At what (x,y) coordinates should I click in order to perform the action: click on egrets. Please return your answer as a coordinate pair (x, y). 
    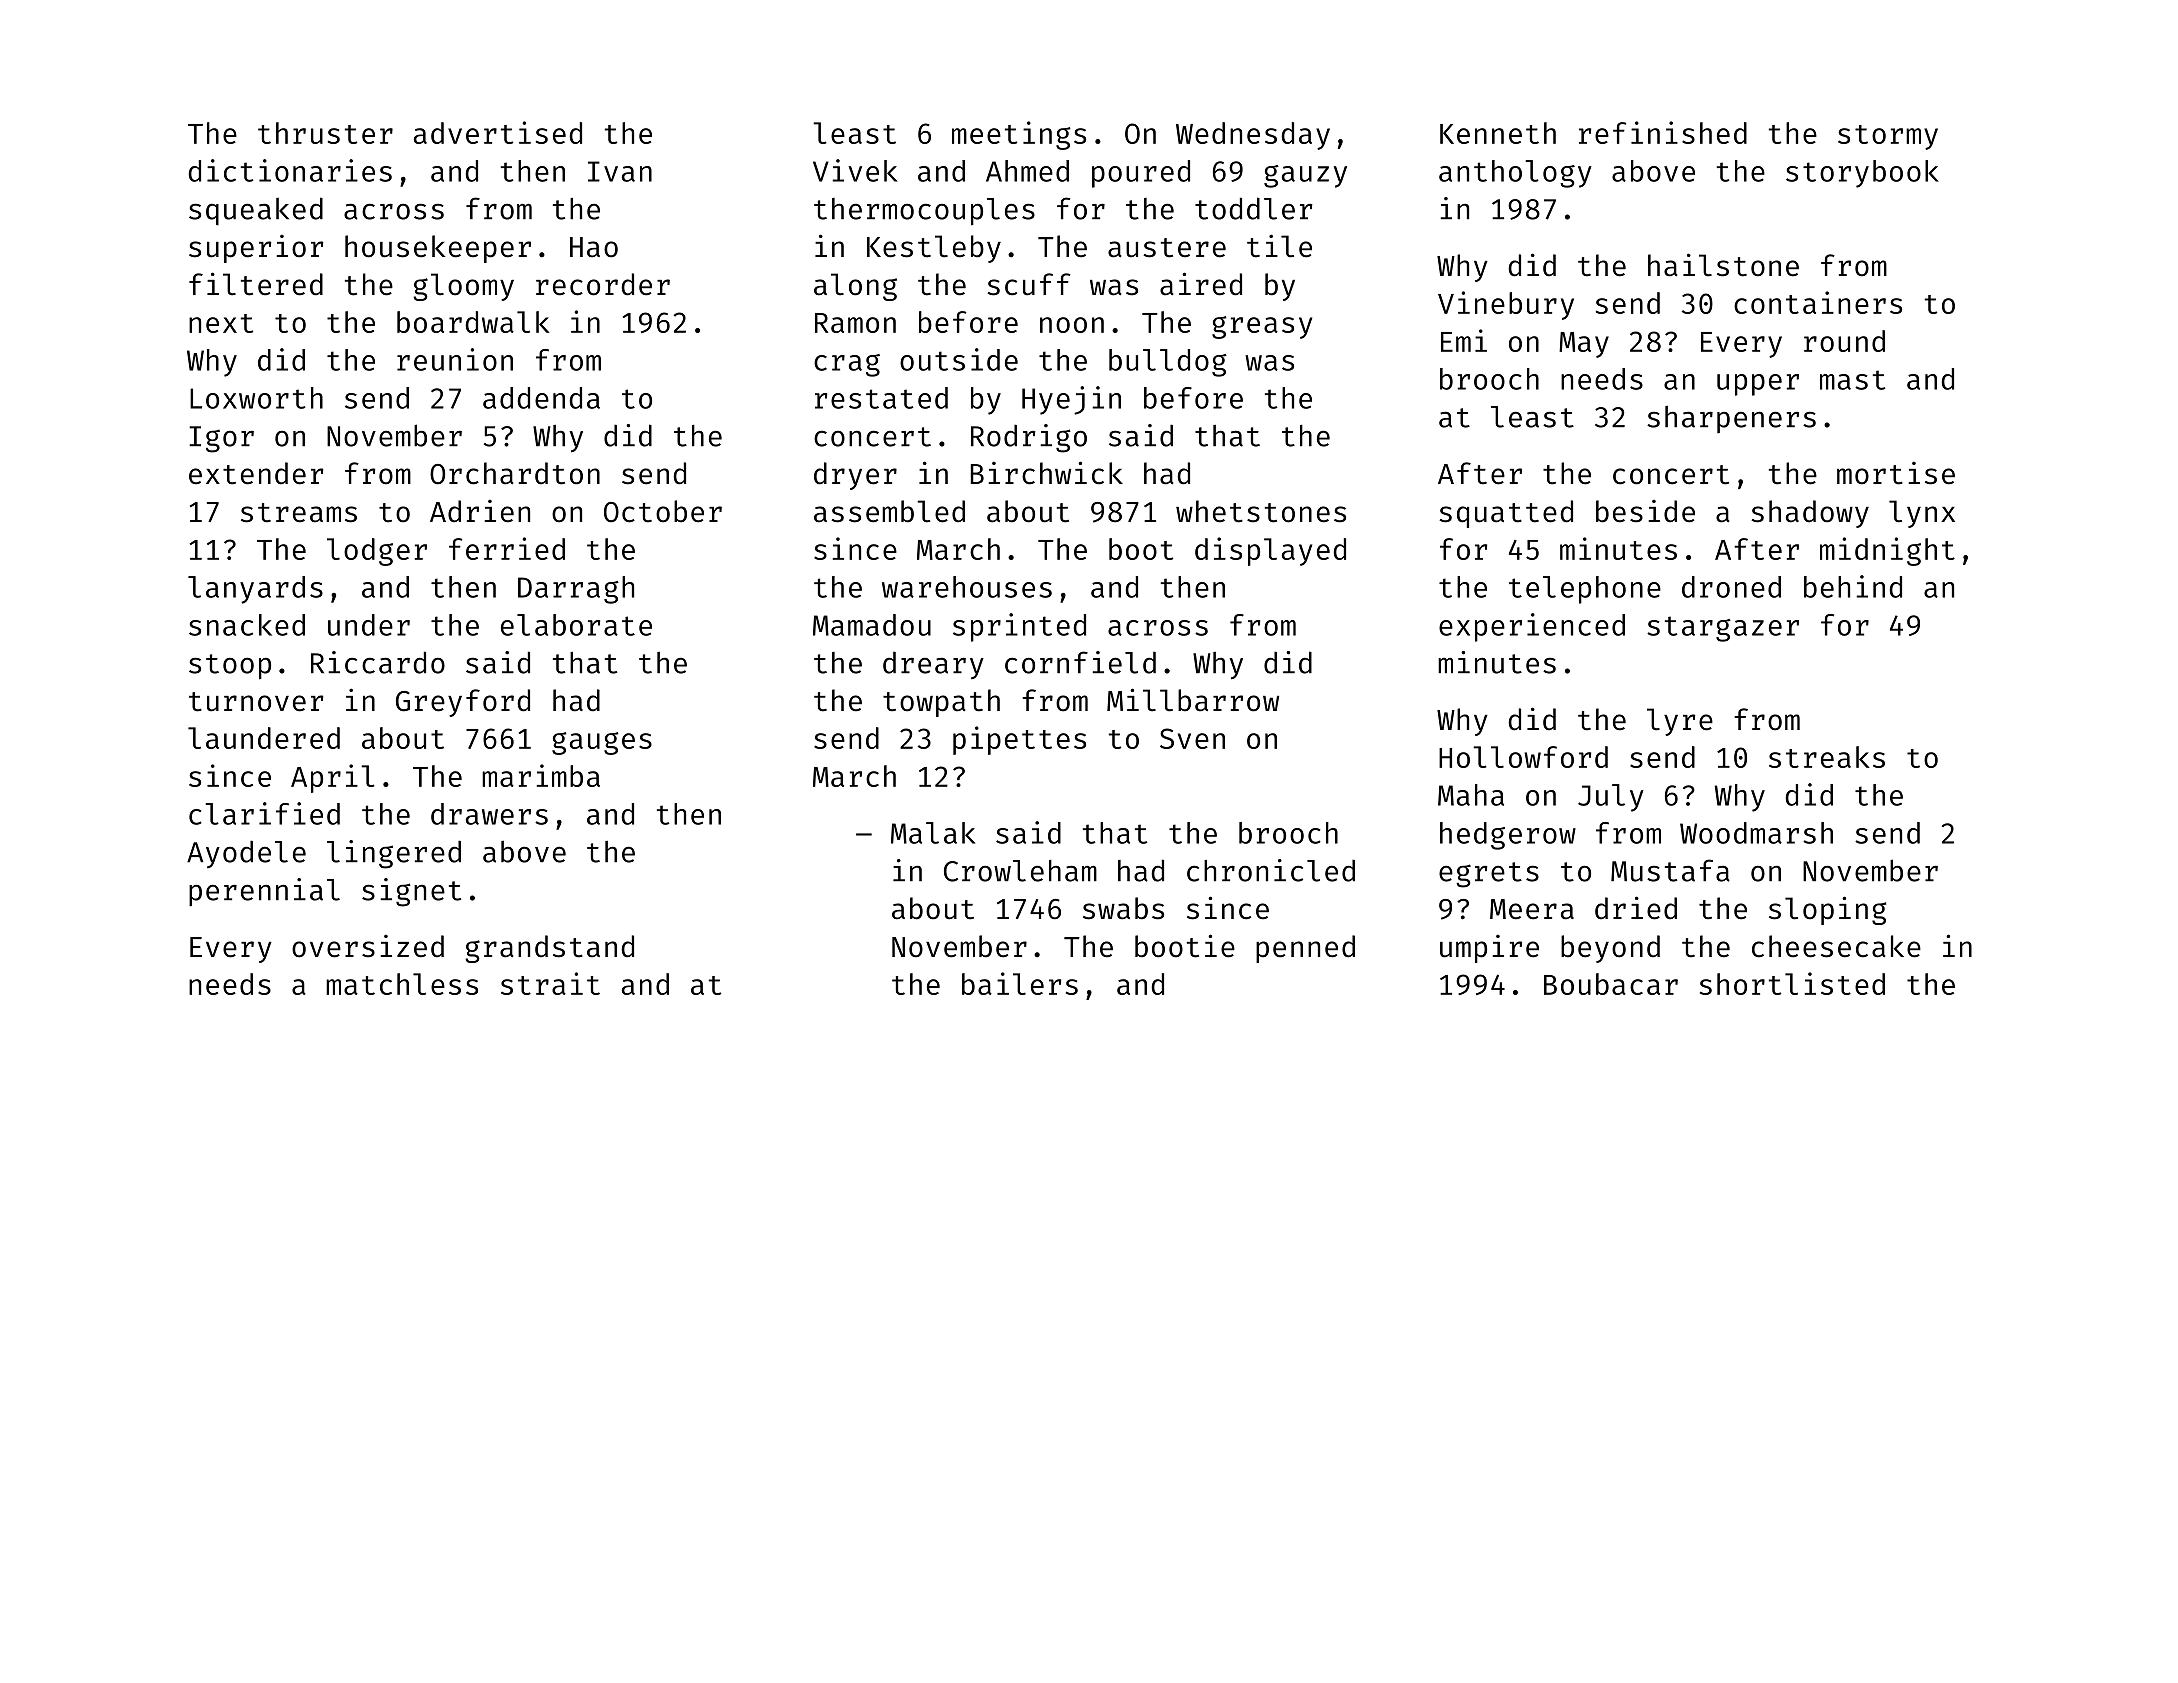
    Looking at the image, I should click on (1489, 875).
